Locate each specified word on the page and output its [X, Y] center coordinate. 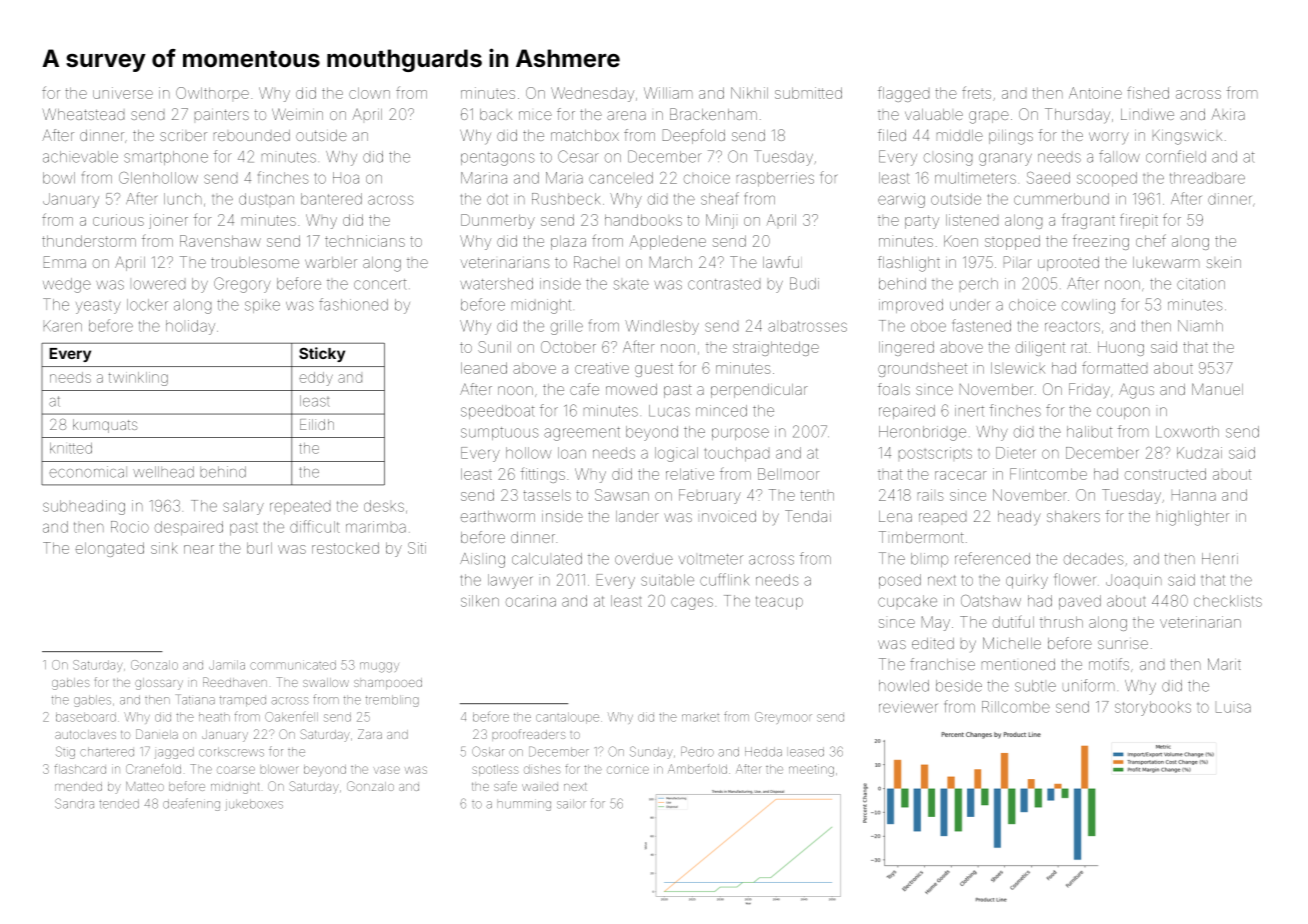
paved [1080, 602]
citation [1201, 284]
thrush [1061, 622]
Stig [65, 752]
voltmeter [711, 559]
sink [164, 548]
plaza [568, 242]
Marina [484, 178]
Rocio [130, 527]
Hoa [346, 178]
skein [1223, 263]
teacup [779, 603]
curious [118, 220]
